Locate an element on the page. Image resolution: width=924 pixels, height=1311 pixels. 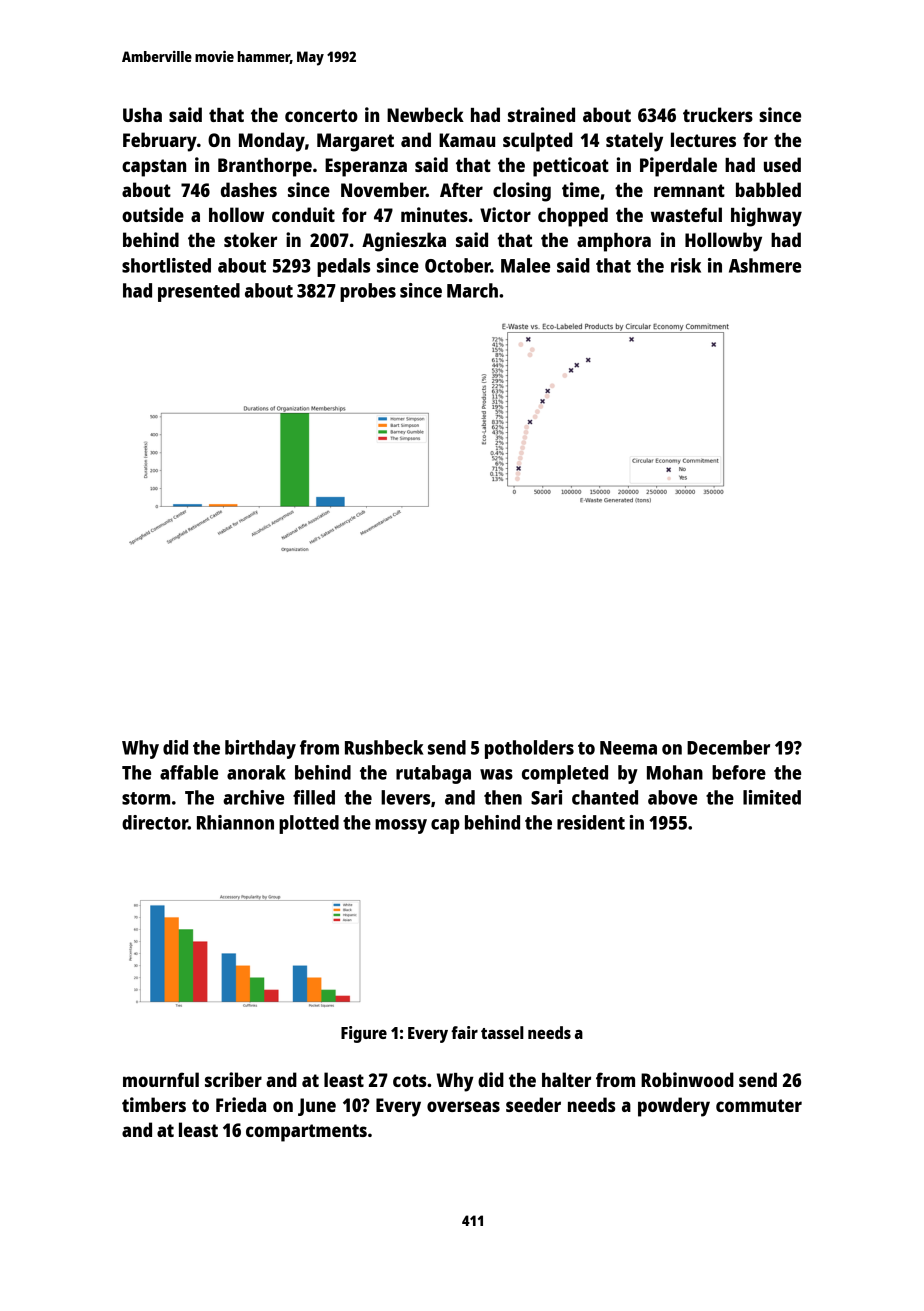
Rushbeck is located at coordinates (384, 747).
